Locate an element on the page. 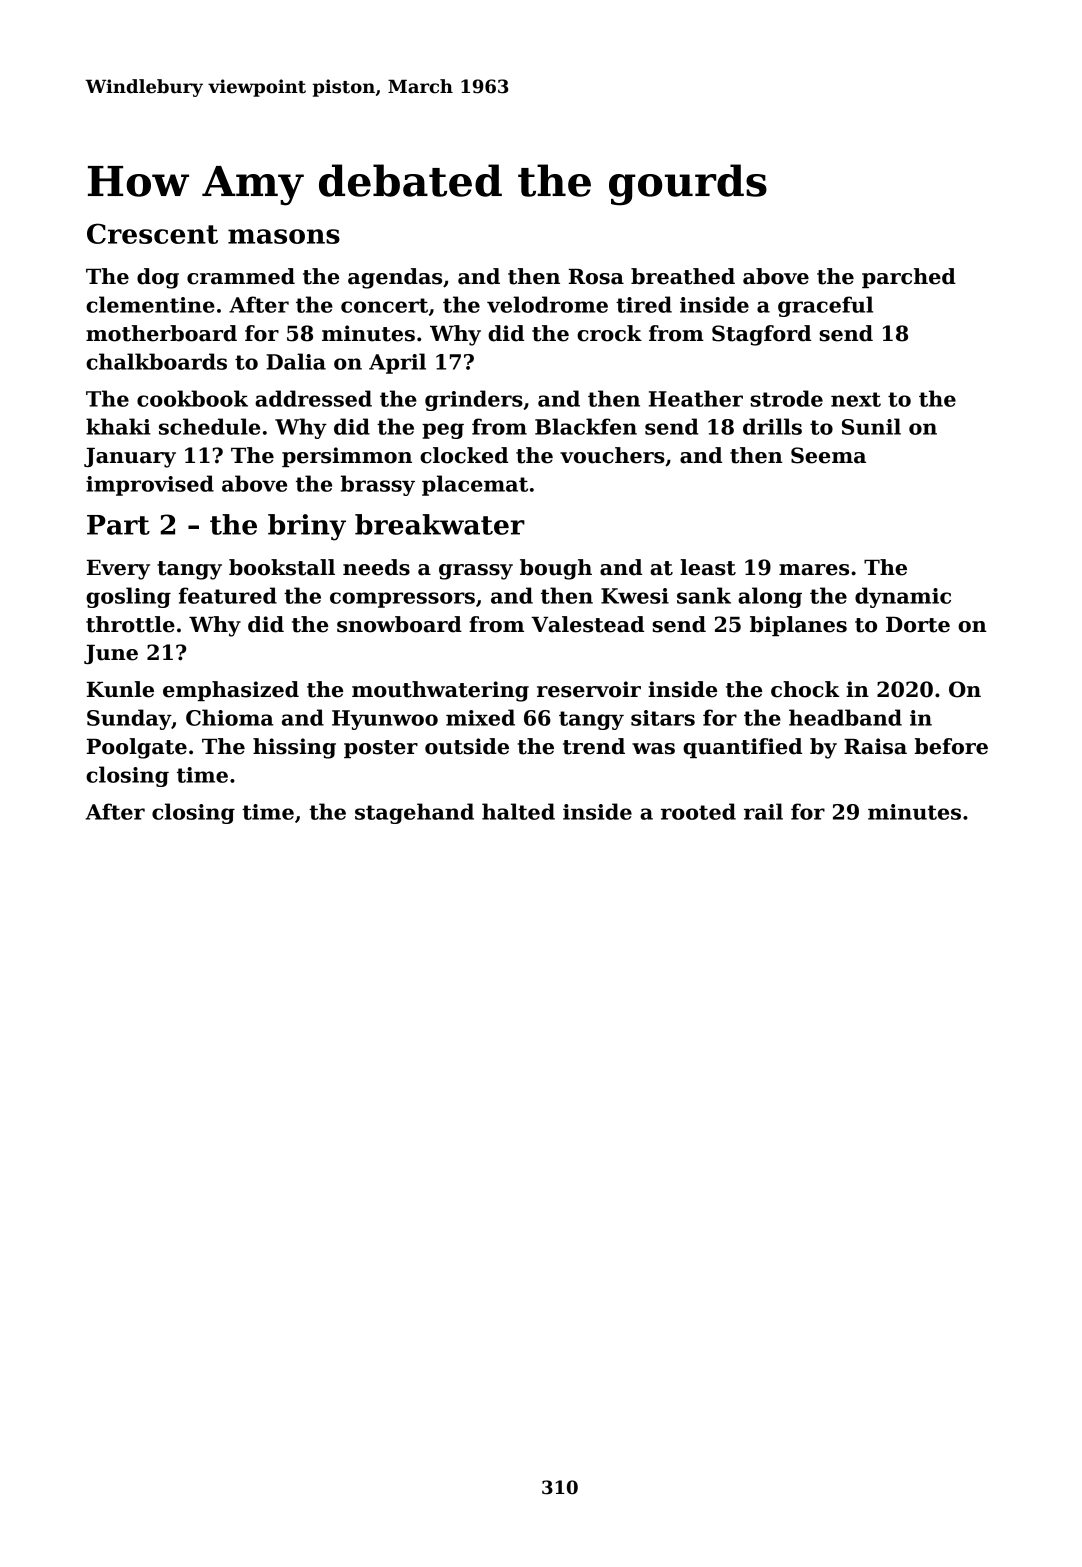 The width and height of the document is (1082, 1567). masons is located at coordinates (284, 236).
